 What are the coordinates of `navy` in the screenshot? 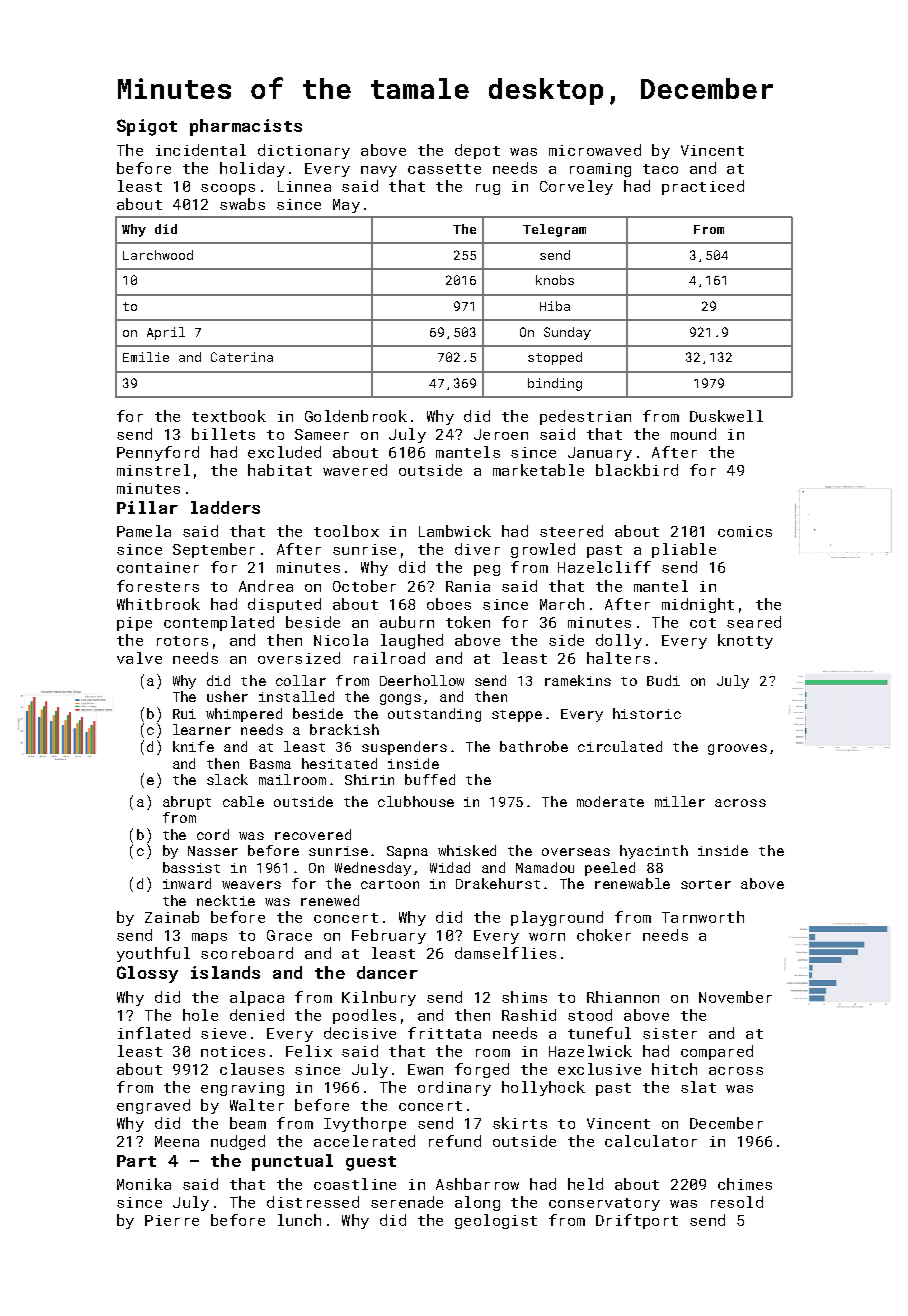 It's located at (379, 171).
